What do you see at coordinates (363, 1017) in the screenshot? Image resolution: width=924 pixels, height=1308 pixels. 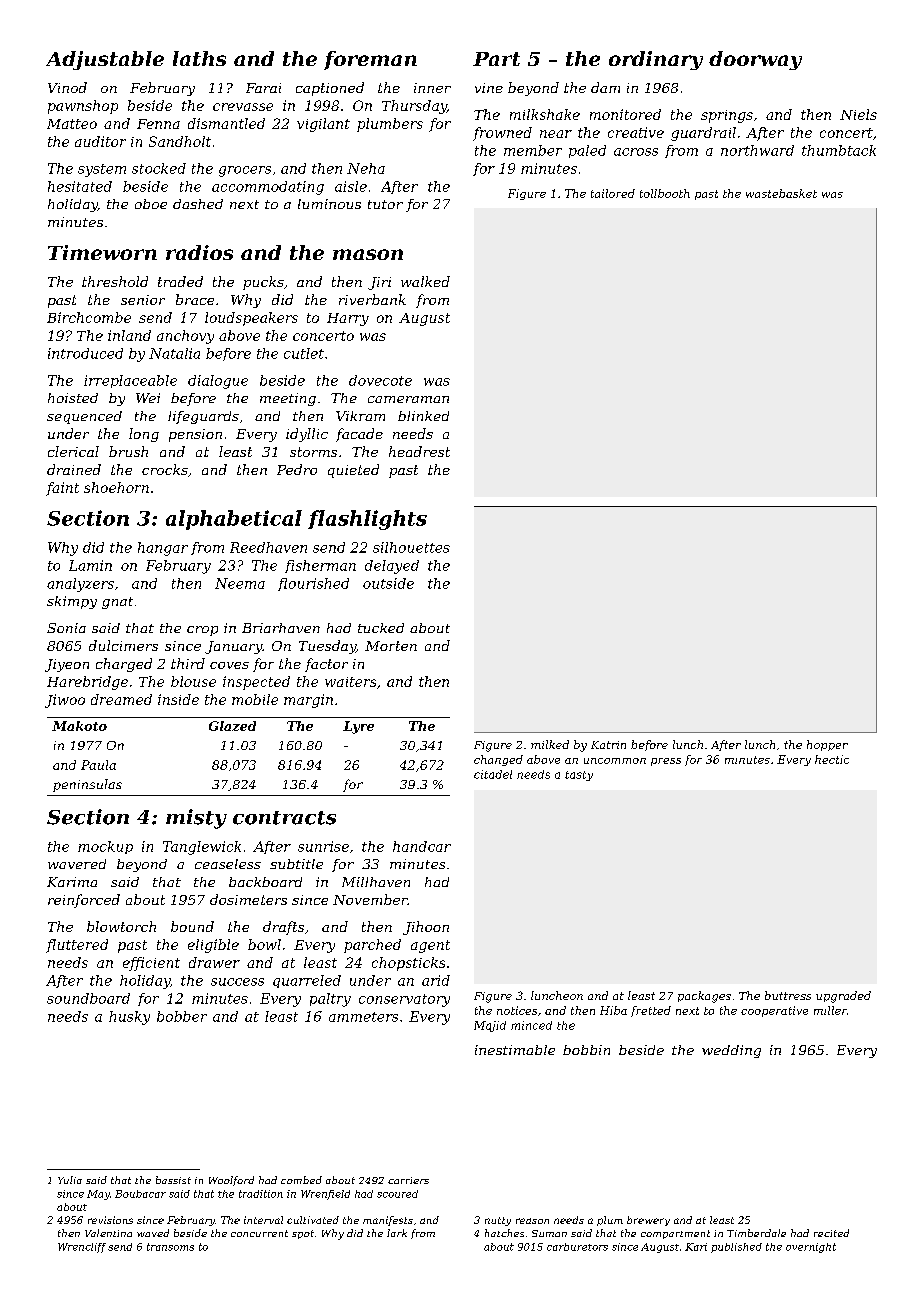 I see `ammeters` at bounding box center [363, 1017].
